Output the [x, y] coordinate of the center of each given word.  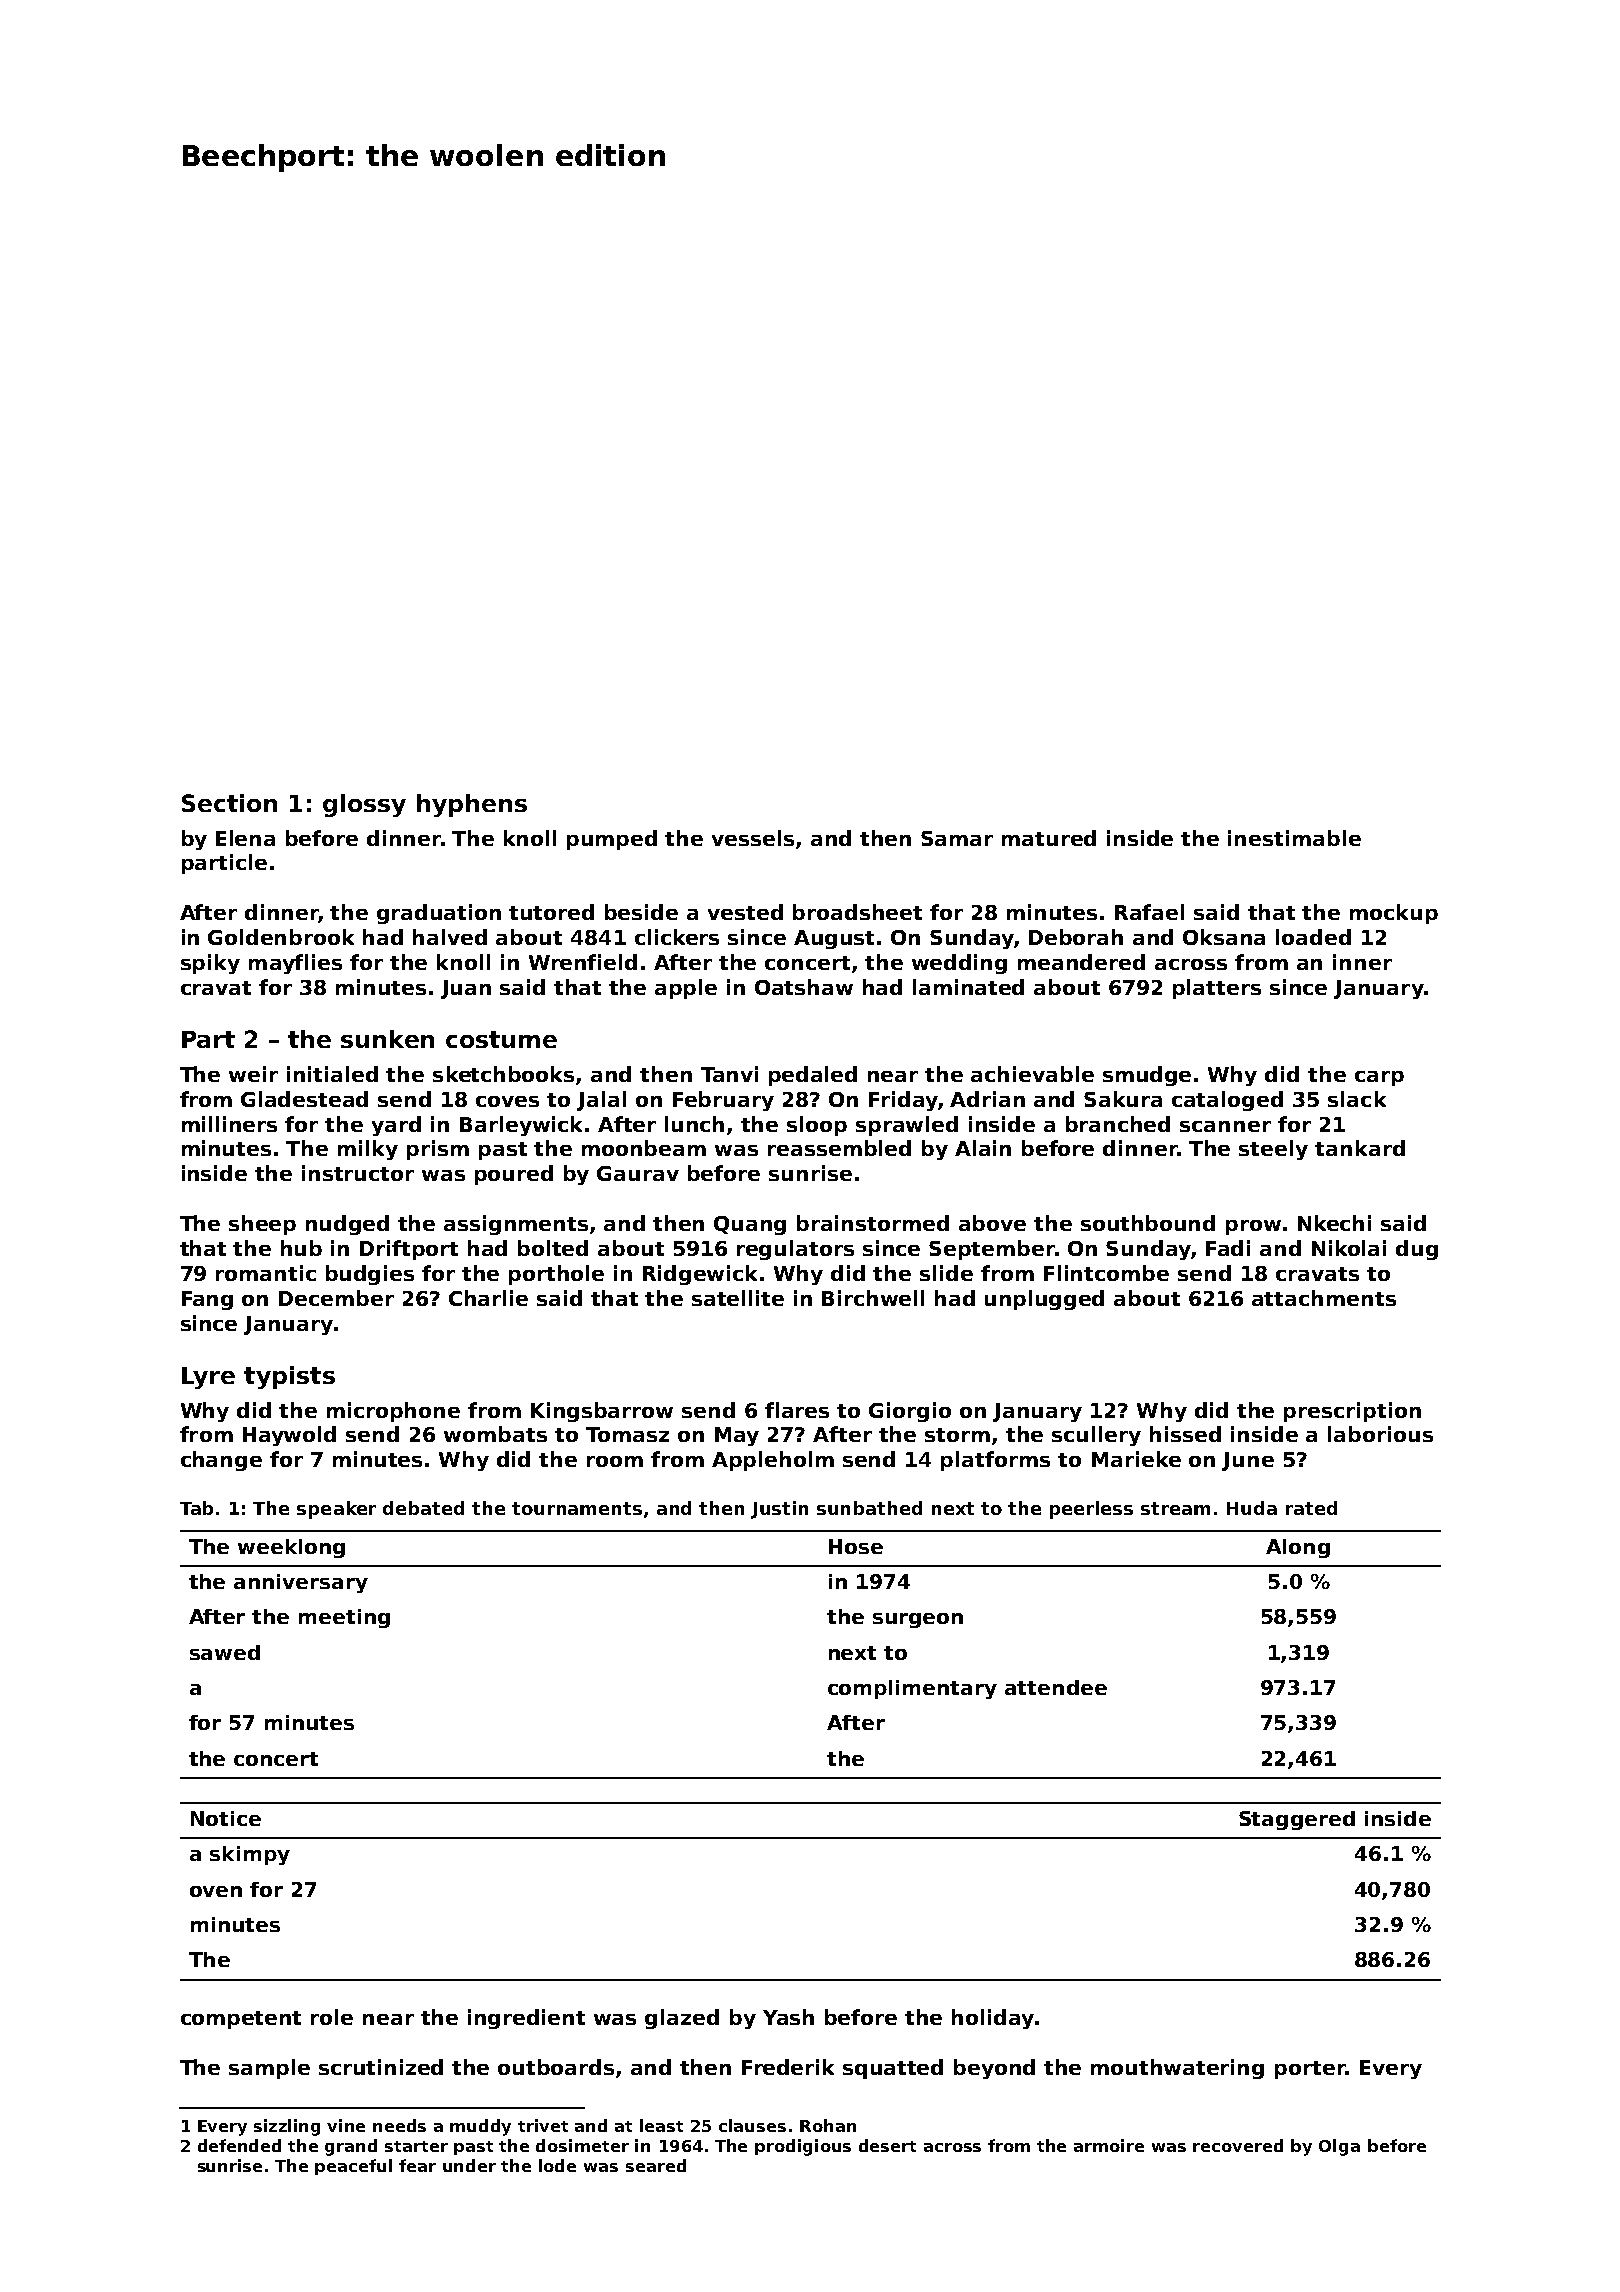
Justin [779, 1510]
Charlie [488, 1298]
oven [216, 1891]
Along [1298, 1548]
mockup [1394, 914]
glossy [364, 805]
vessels [753, 838]
